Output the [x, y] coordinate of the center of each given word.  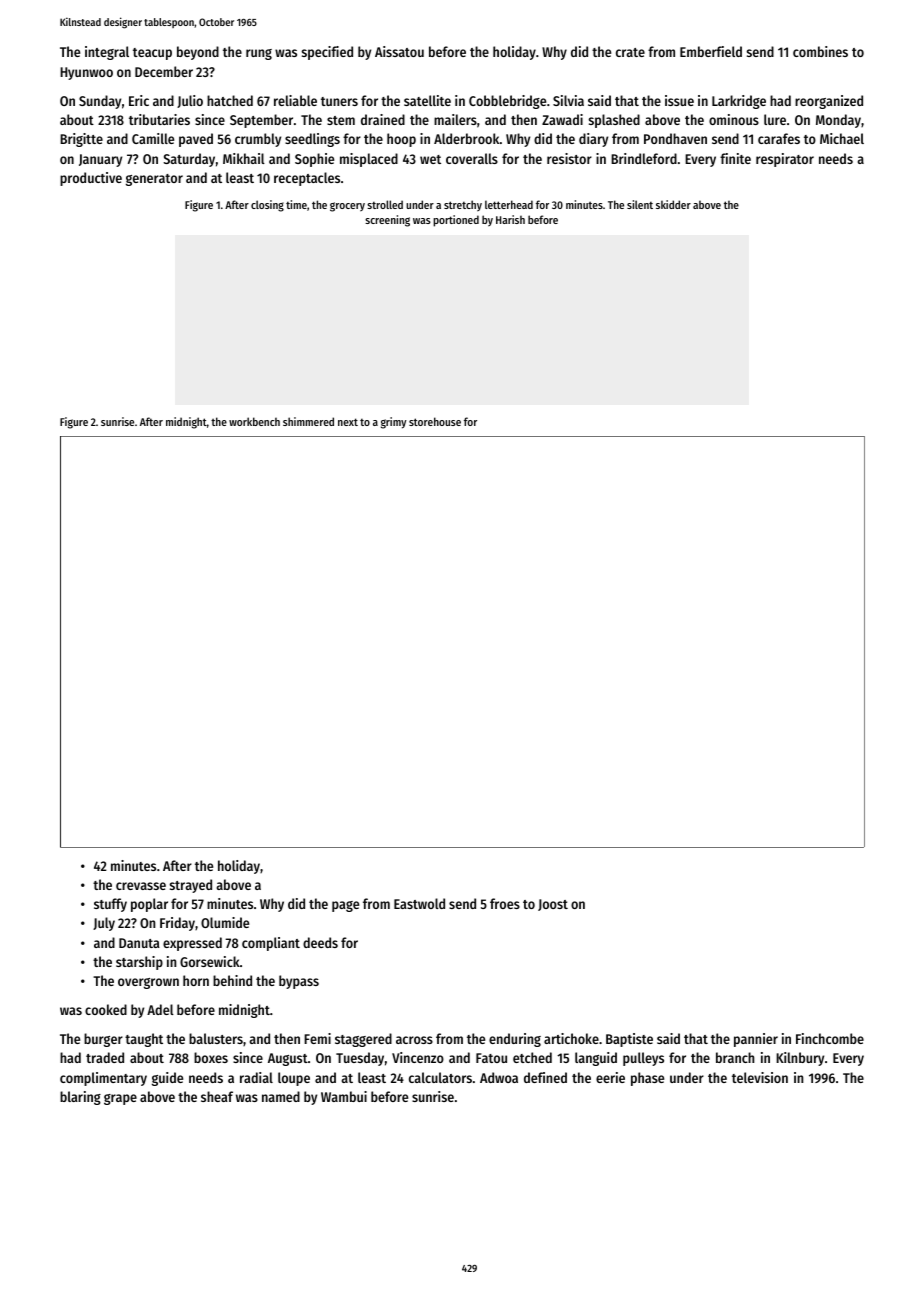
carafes [779, 138]
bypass [299, 982]
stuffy [110, 905]
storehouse [435, 421]
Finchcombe [830, 1038]
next [348, 422]
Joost [553, 905]
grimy [394, 423]
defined [545, 1077]
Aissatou [399, 51]
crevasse [141, 886]
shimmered [308, 421]
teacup [152, 54]
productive [91, 179]
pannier [756, 1040]
